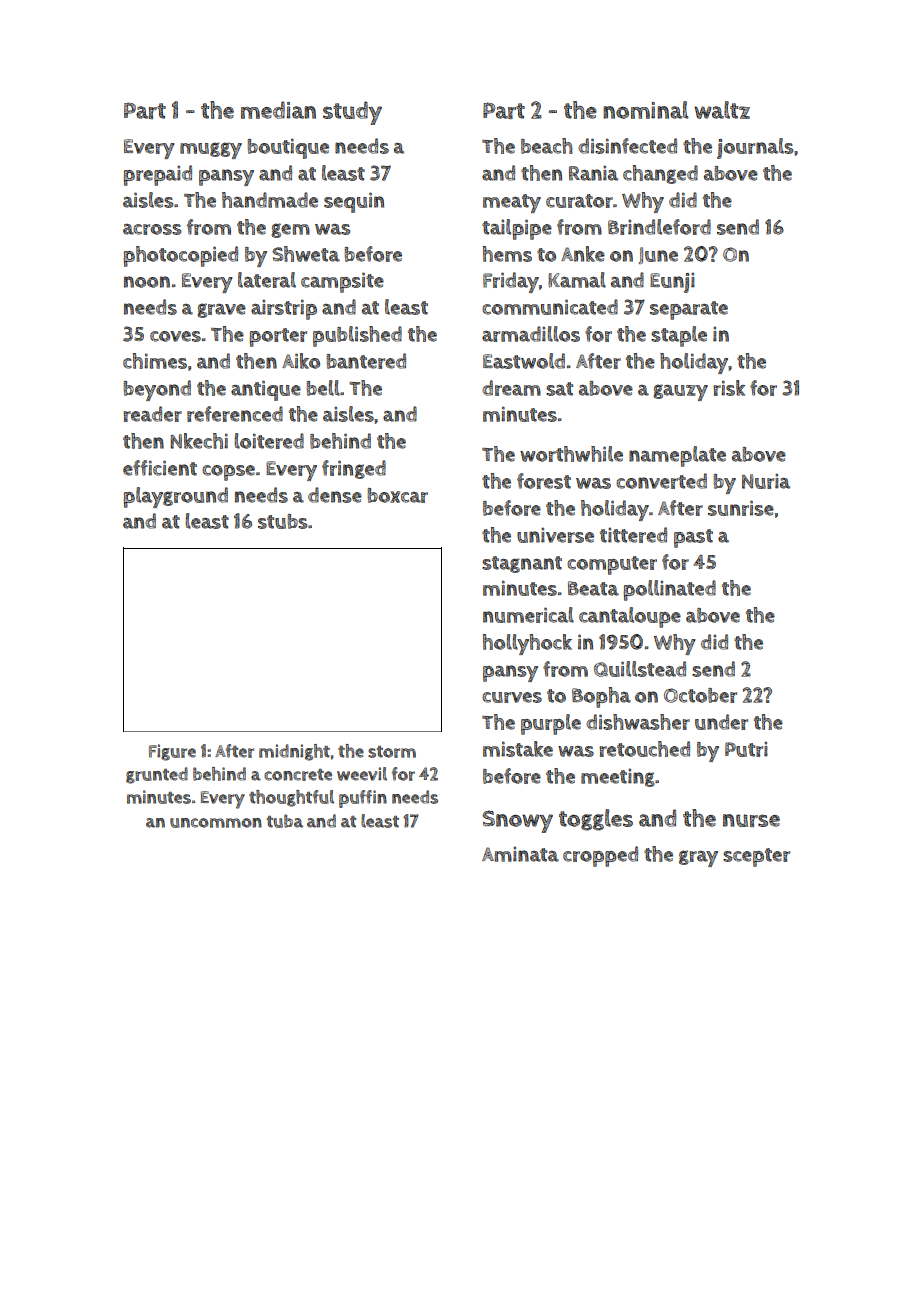 The image size is (924, 1311). What do you see at coordinates (700, 695) in the page?
I see `October` at bounding box center [700, 695].
